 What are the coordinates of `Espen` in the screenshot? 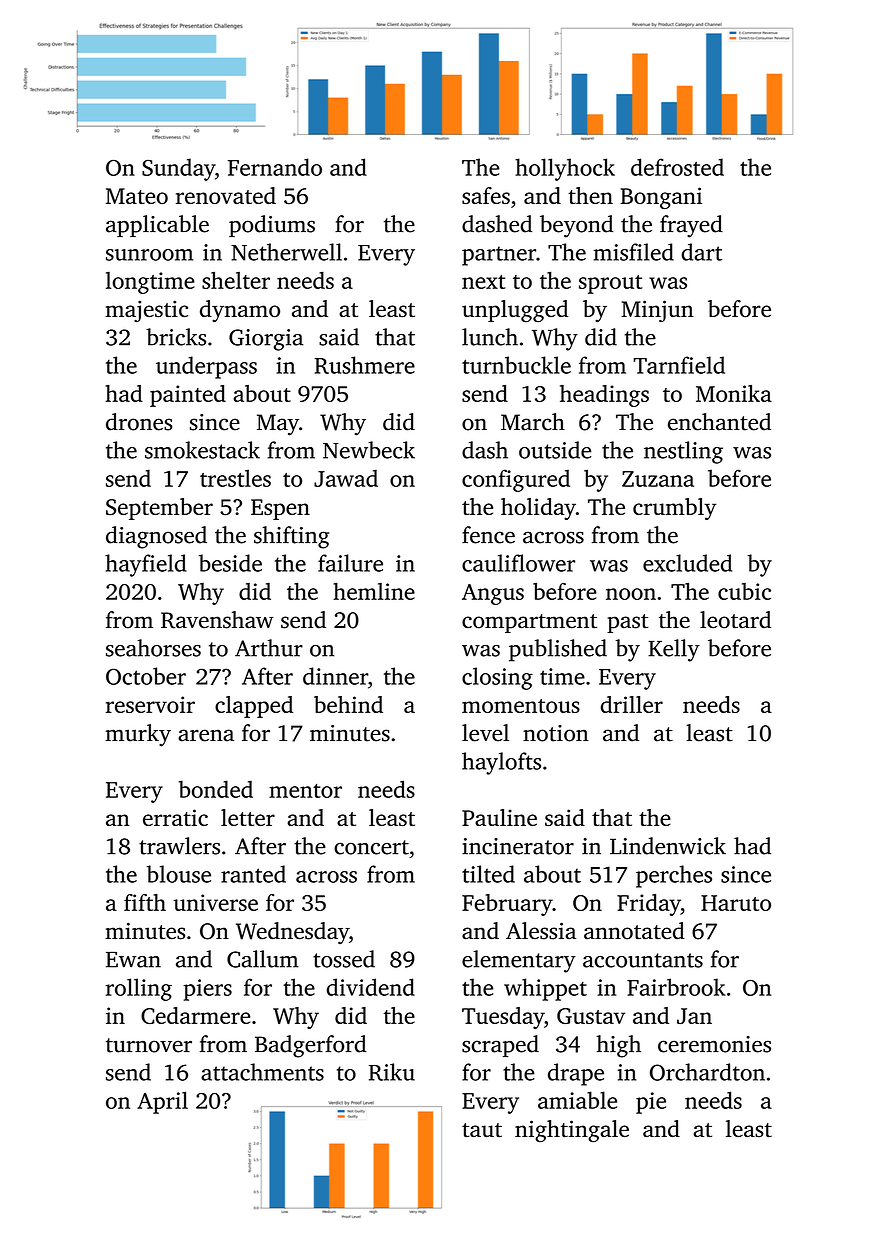 It's located at (280, 509).
